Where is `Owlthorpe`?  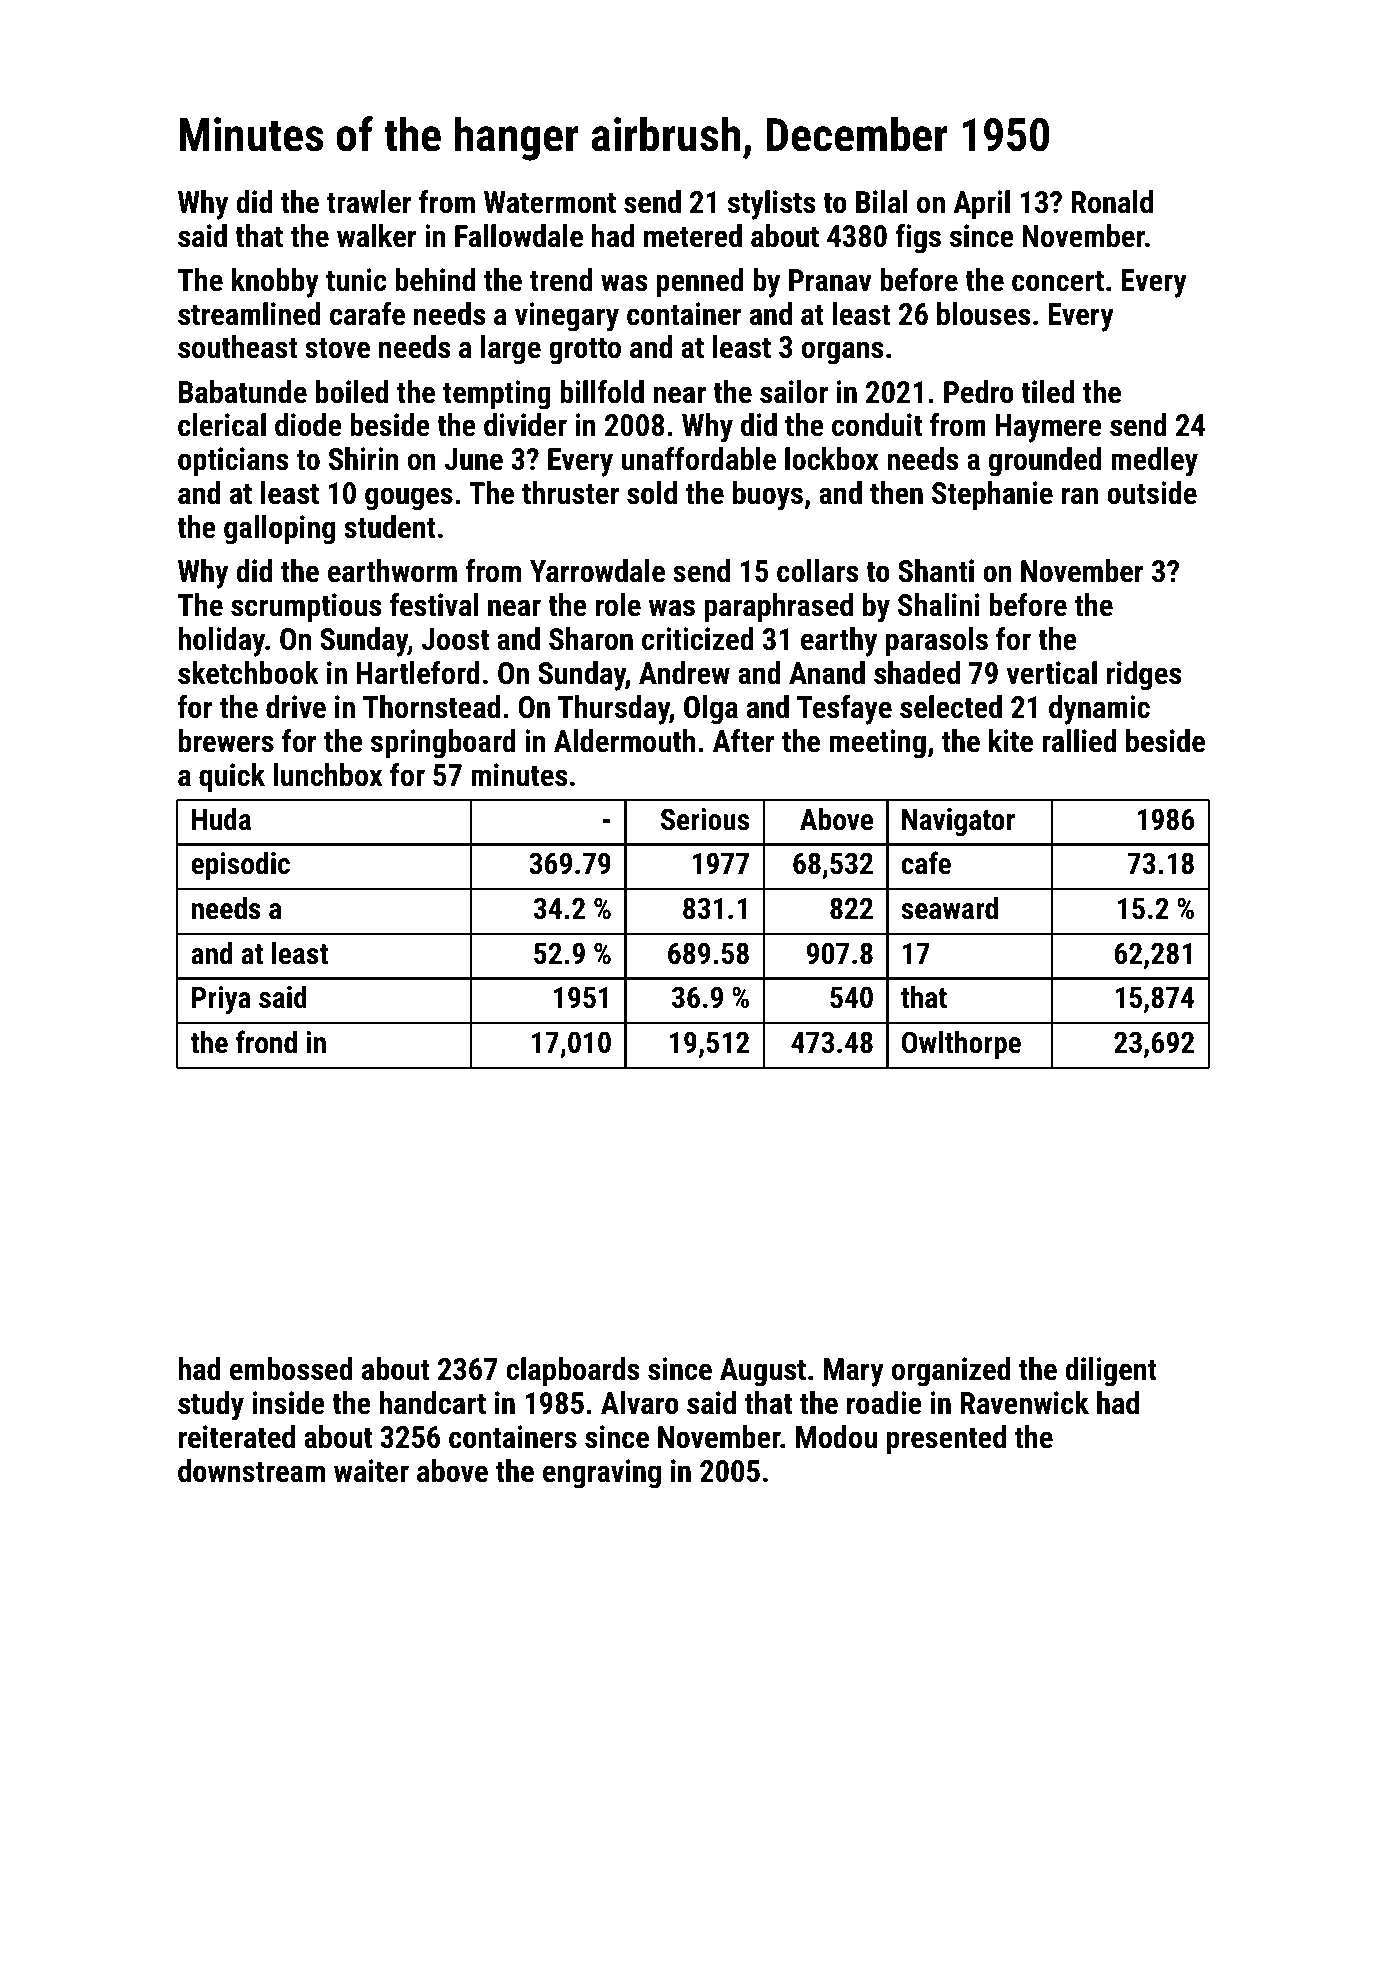 Owlthorpe is located at coordinates (961, 1045).
